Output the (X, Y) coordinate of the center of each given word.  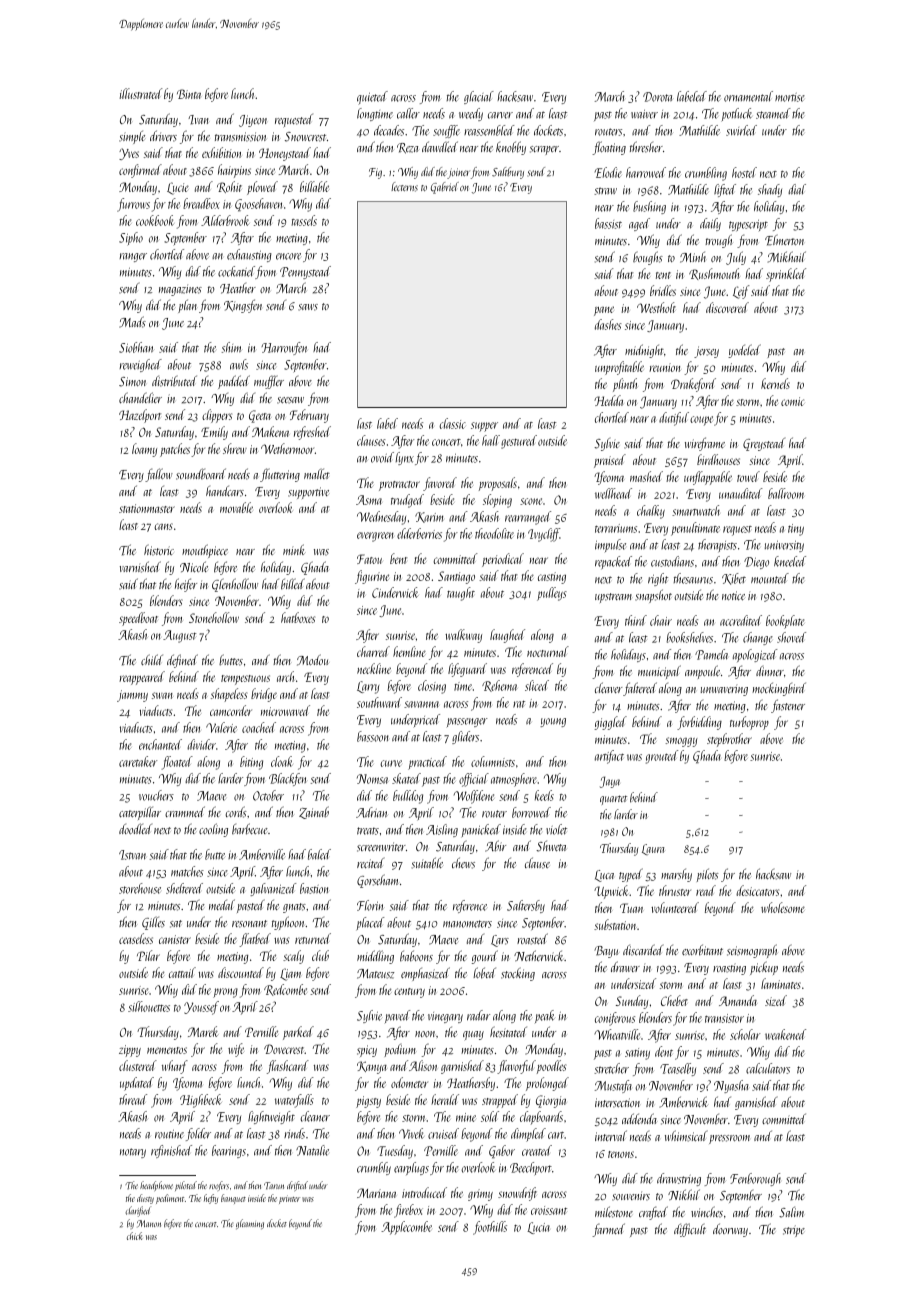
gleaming (250, 1224)
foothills (490, 1228)
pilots (708, 875)
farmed (608, 1230)
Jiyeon (253, 121)
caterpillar (140, 813)
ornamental (748, 96)
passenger (467, 722)
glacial (479, 97)
